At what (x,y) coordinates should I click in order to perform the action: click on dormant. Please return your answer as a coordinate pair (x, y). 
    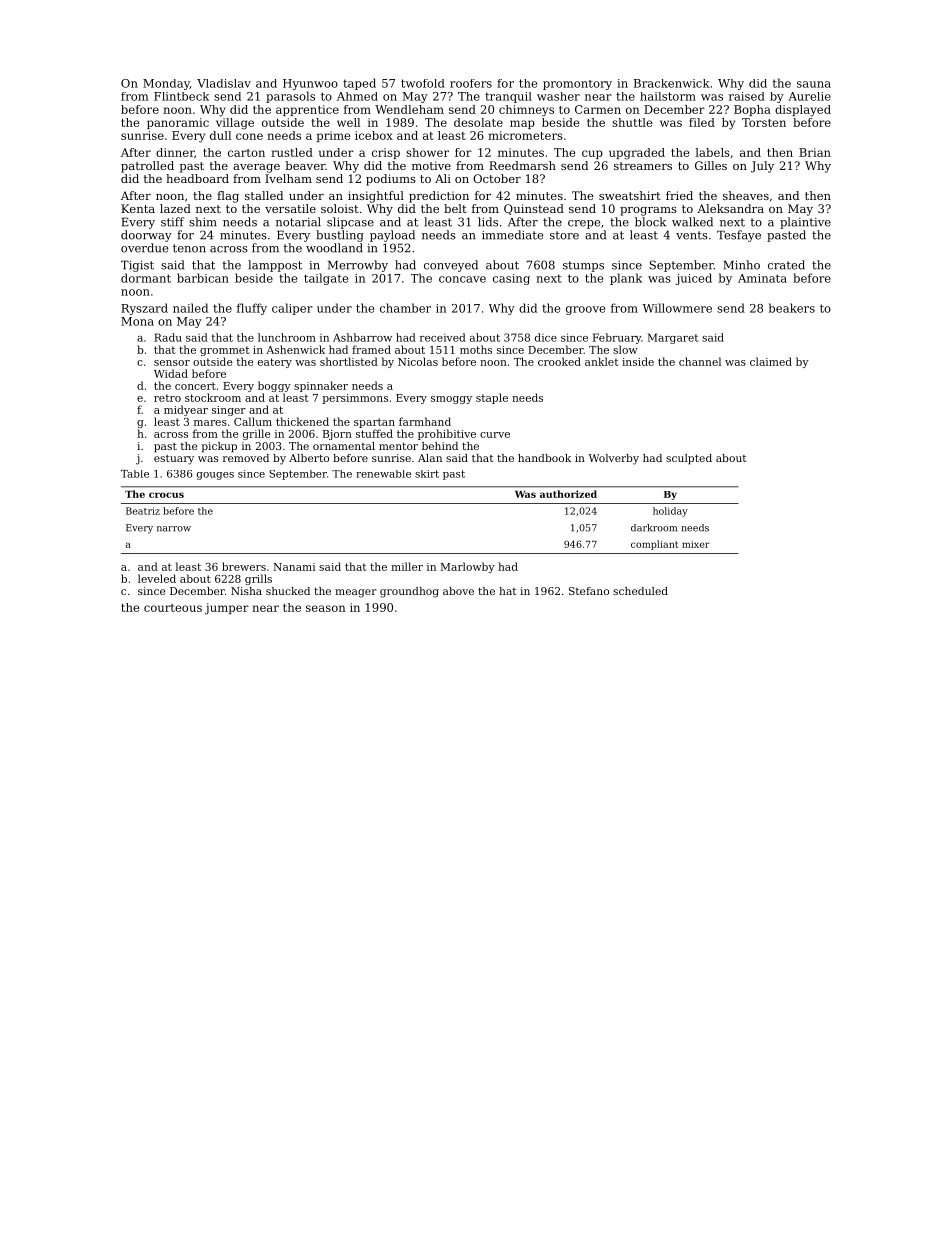
    Looking at the image, I should click on (146, 278).
